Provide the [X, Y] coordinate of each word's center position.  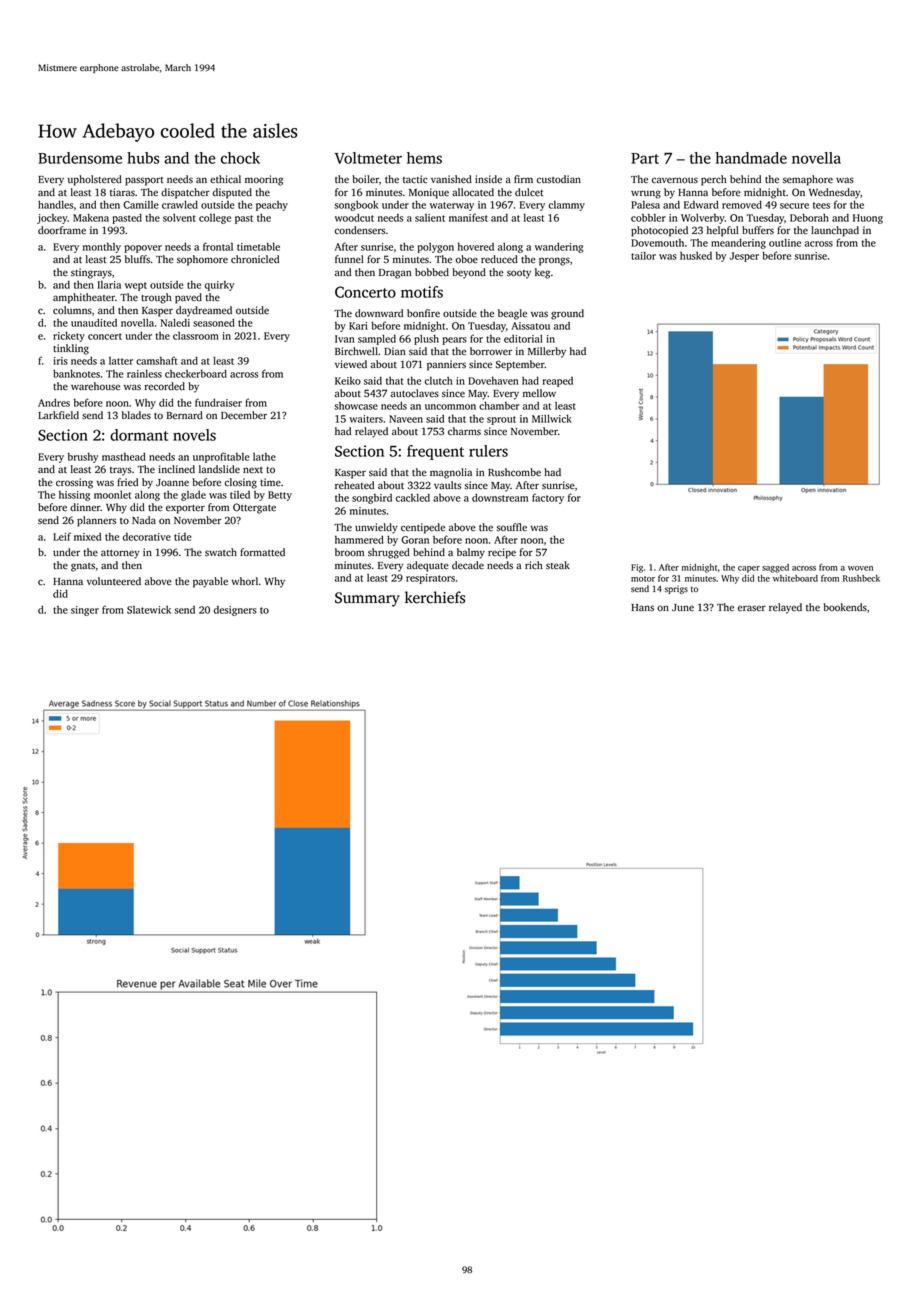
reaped [558, 382]
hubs [143, 158]
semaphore [808, 180]
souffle [512, 527]
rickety [69, 336]
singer [85, 611]
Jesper [744, 257]
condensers [360, 230]
